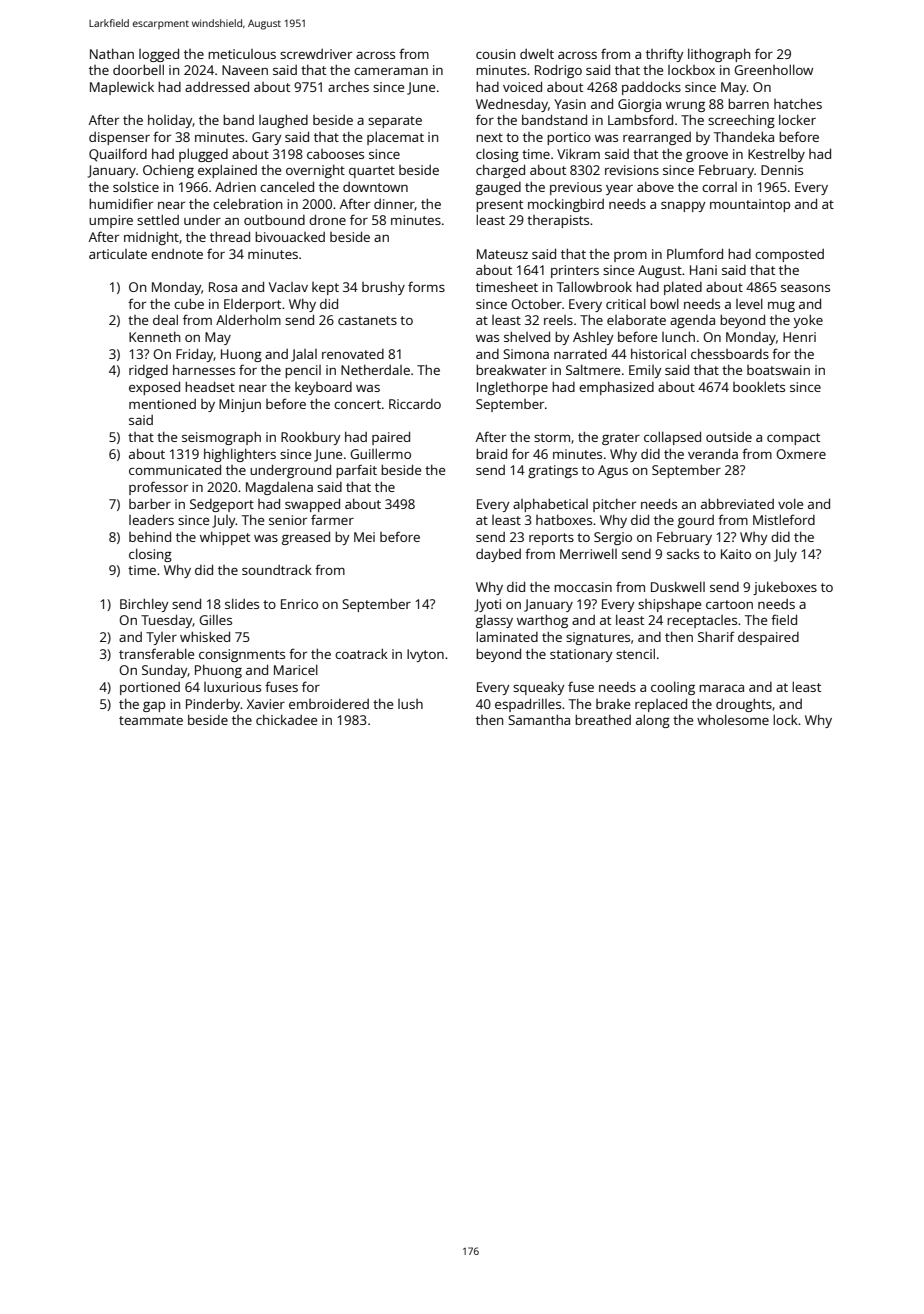  Describe the element at coordinates (161, 638) in the image. I see `Tyler` at that location.
